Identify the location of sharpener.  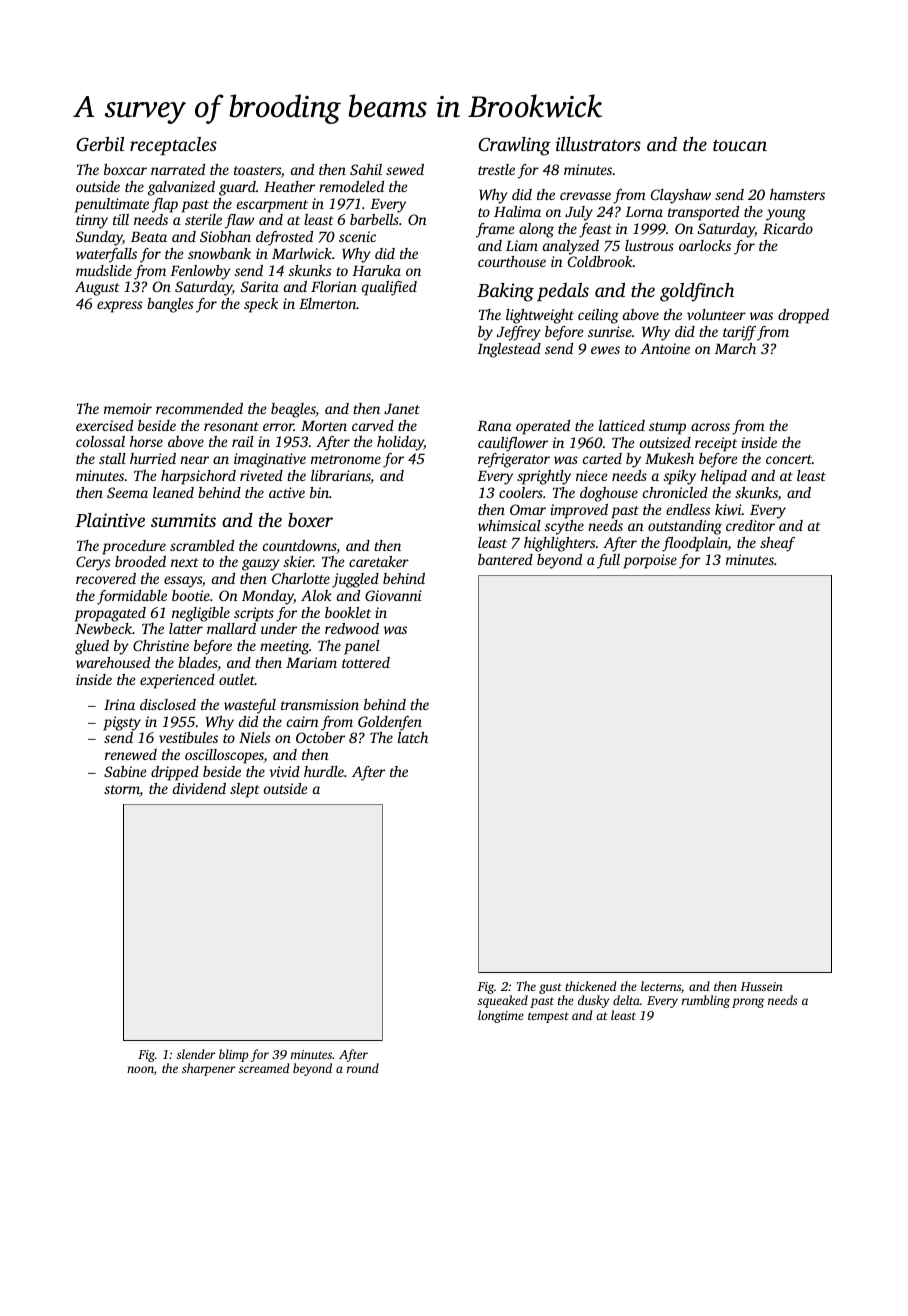
(209, 1069).
